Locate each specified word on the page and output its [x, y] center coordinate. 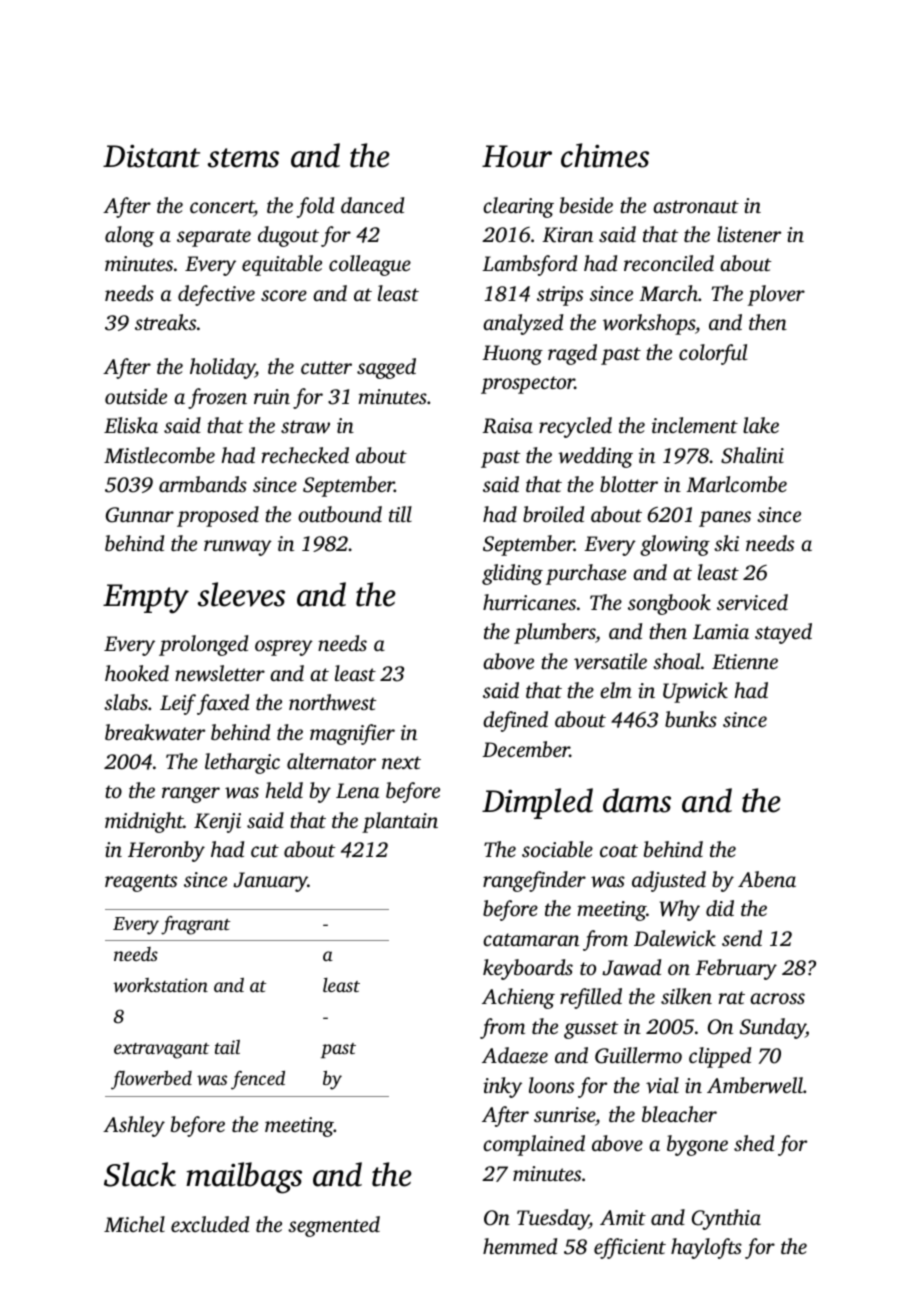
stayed [783, 633]
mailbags [244, 1178]
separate [214, 238]
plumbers [555, 633]
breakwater [155, 732]
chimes [605, 155]
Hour [517, 156]
